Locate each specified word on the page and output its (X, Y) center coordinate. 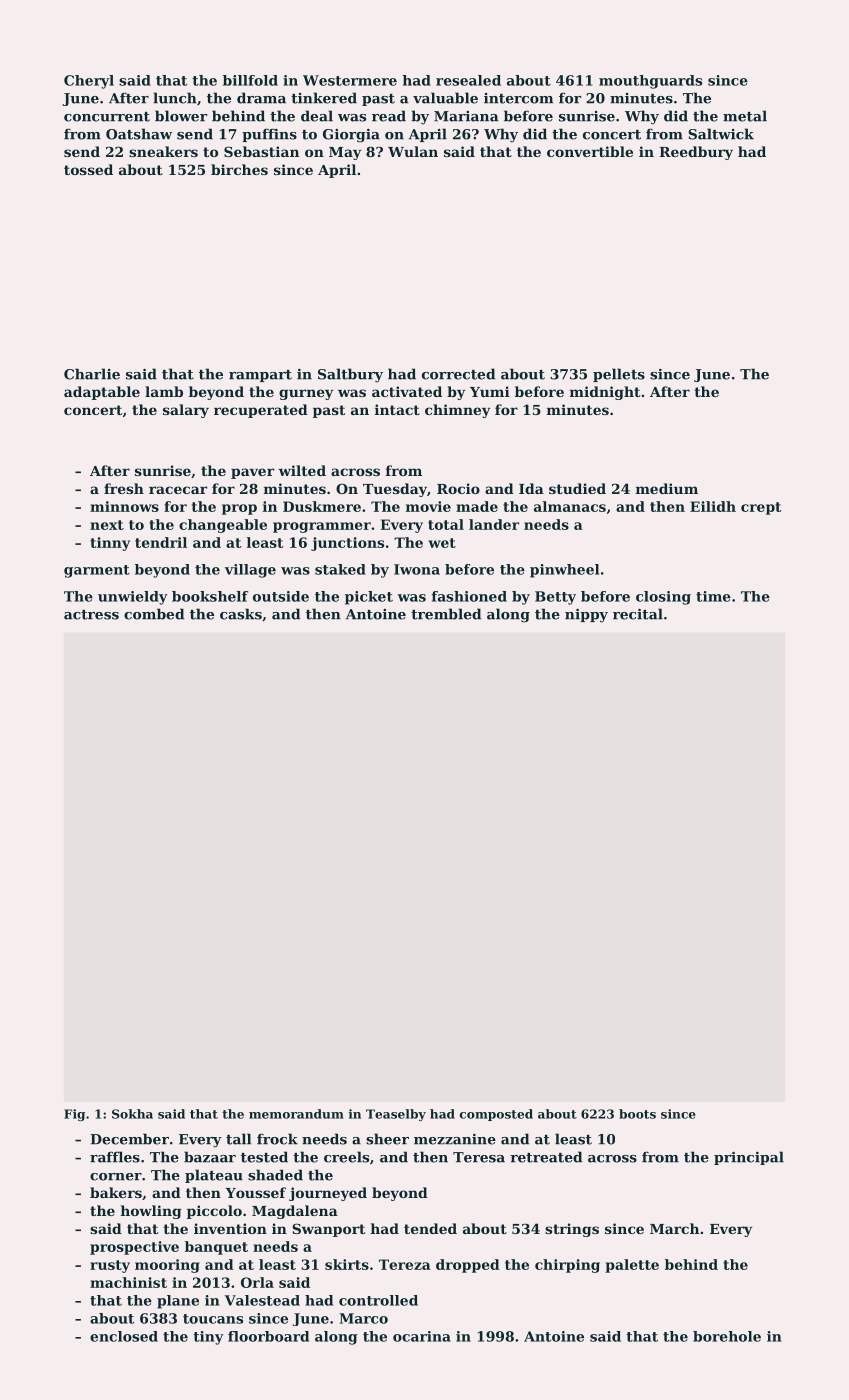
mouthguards (650, 82)
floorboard (268, 1336)
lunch (175, 98)
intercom (518, 98)
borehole (727, 1336)
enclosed (124, 1336)
